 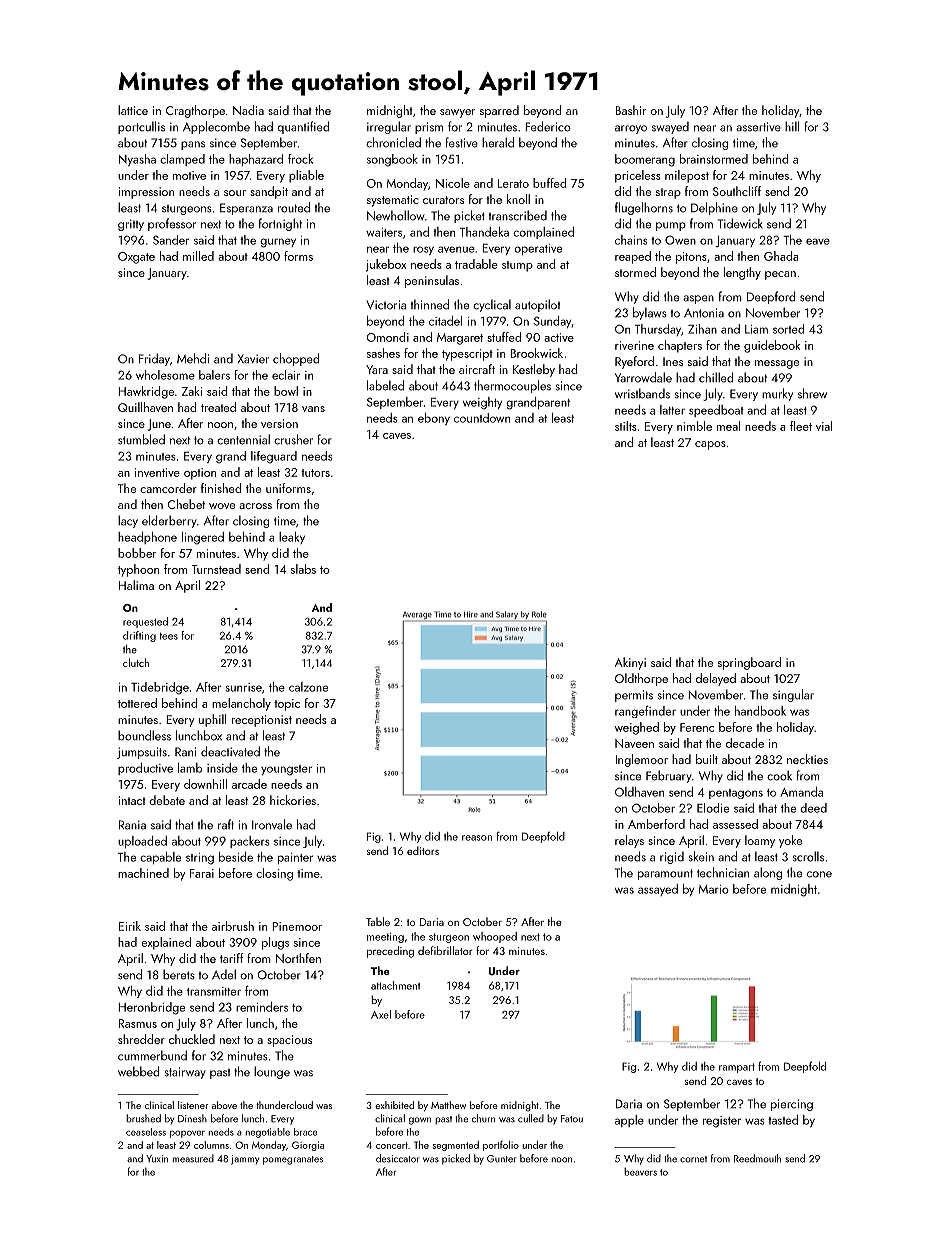 I want to click on relays, so click(x=629, y=841).
